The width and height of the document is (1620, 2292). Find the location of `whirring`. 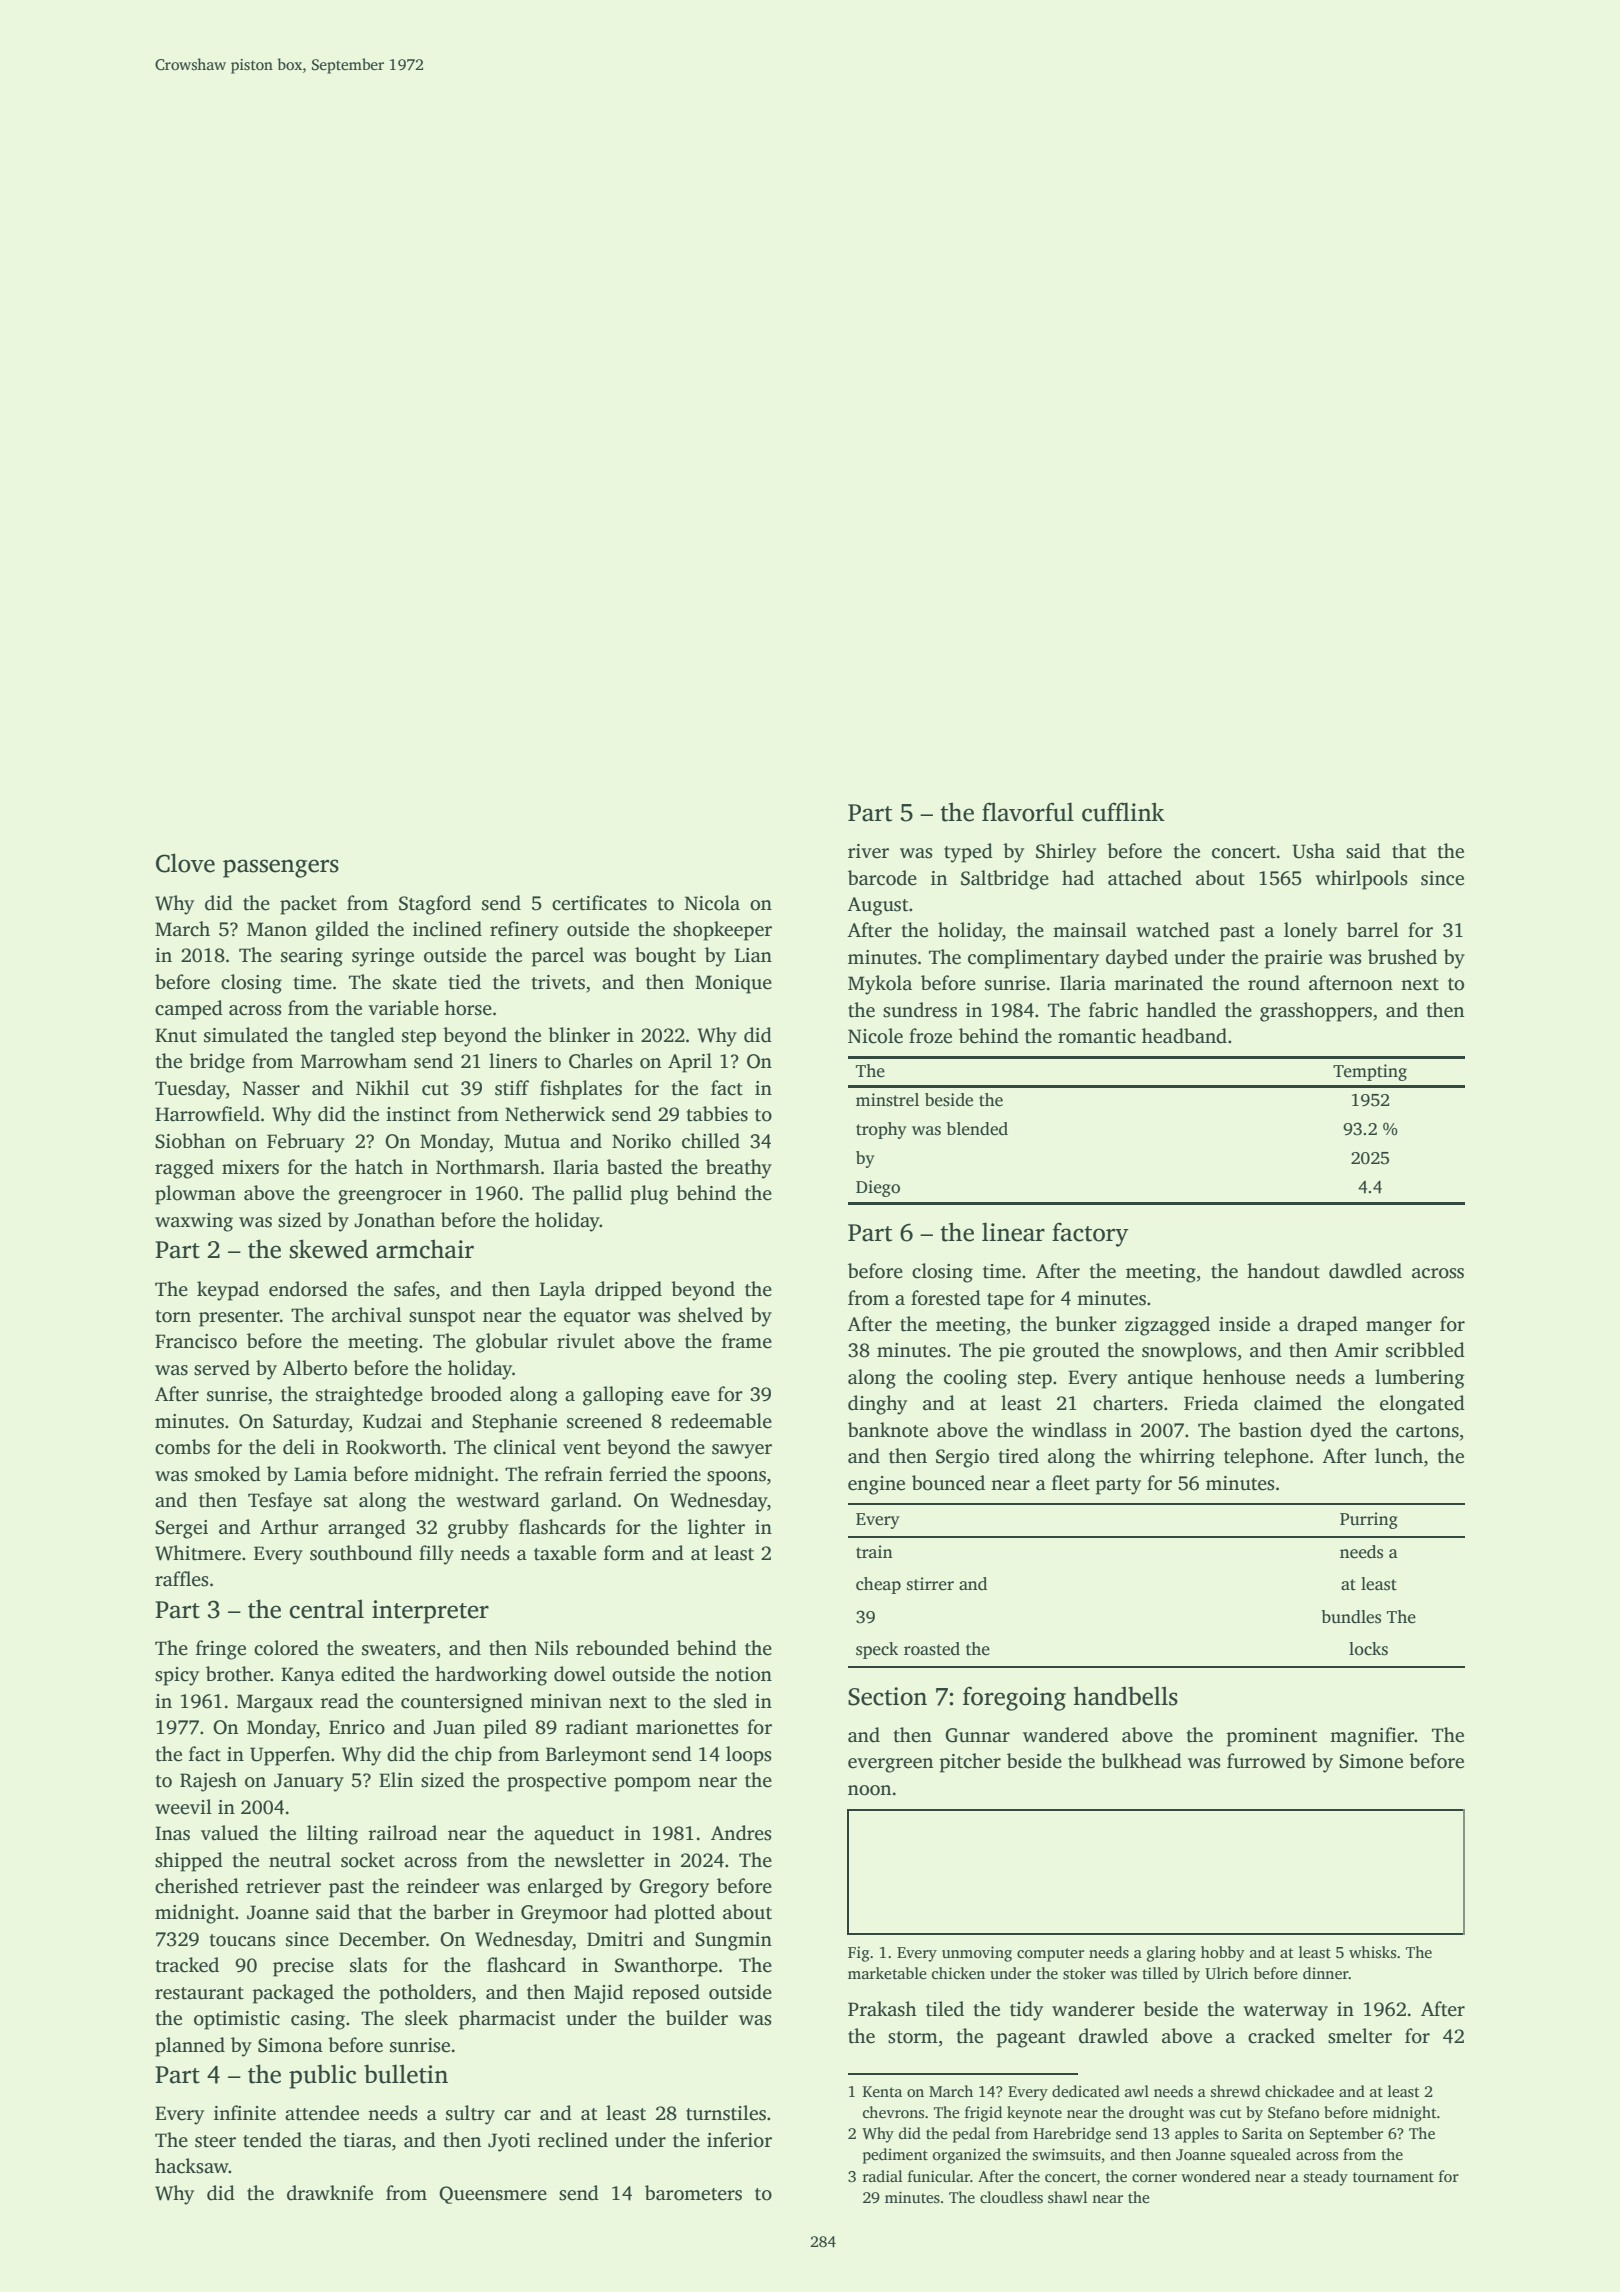

whirring is located at coordinates (1177, 1458).
